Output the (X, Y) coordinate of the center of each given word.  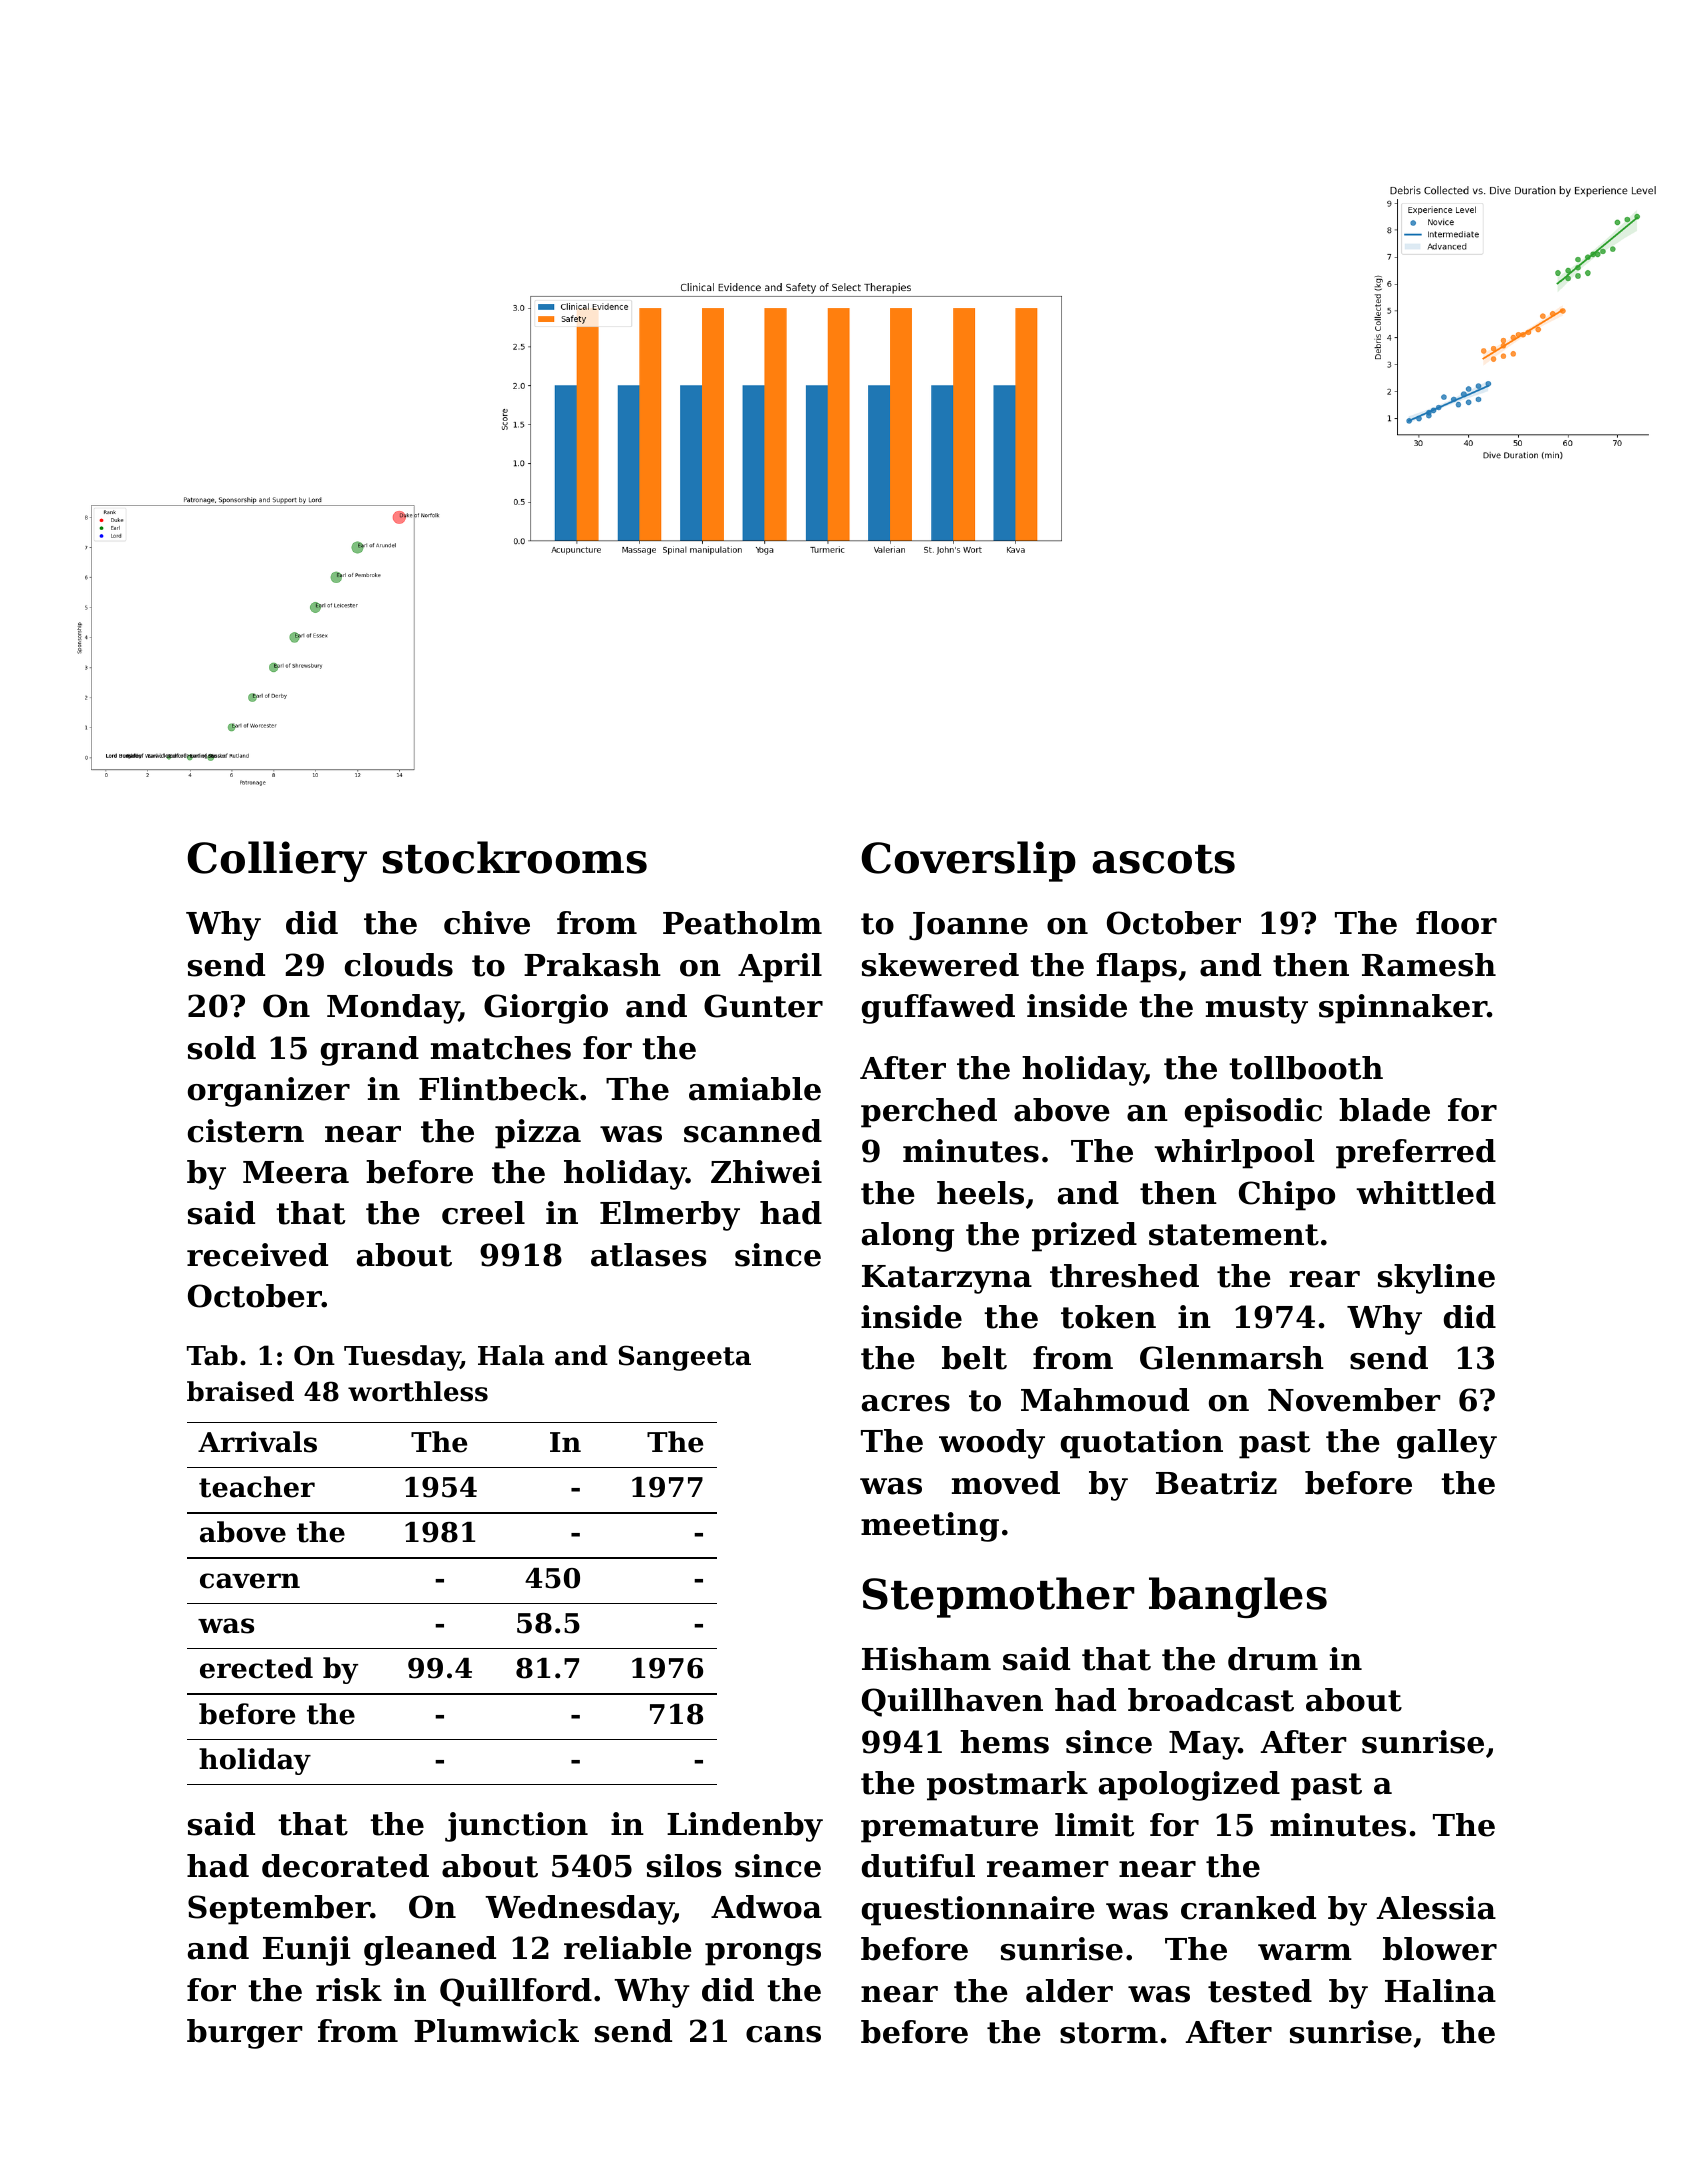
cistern (246, 1131)
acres (906, 1403)
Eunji (307, 1951)
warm (1305, 1952)
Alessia (1436, 1908)
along (908, 1237)
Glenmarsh (1232, 1358)
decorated (345, 1866)
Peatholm (742, 923)
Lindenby (745, 1827)
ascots (1163, 859)
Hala (511, 1355)
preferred (1416, 1154)
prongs (763, 1954)
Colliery (277, 861)
